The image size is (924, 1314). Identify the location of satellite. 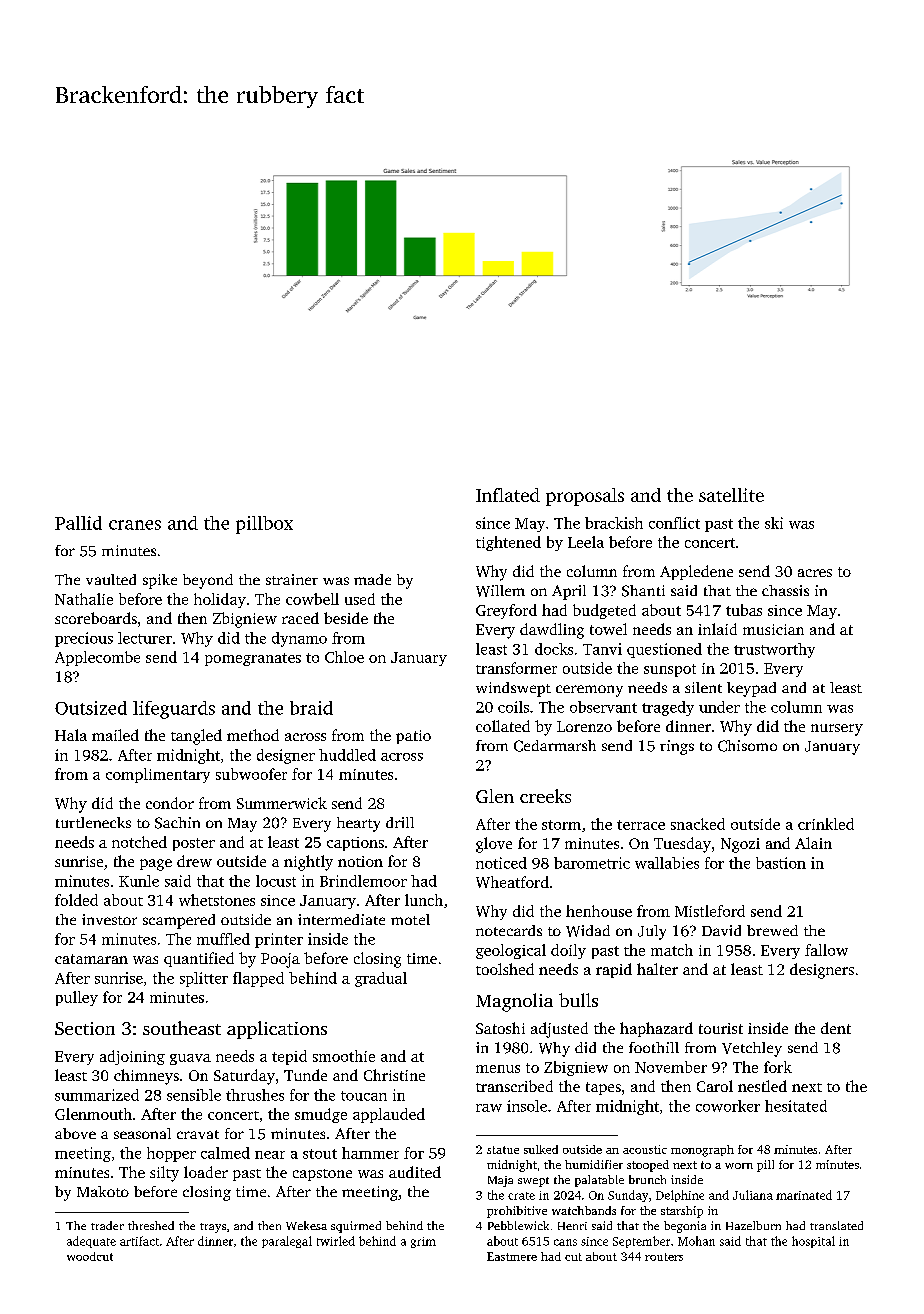
(731, 495).
